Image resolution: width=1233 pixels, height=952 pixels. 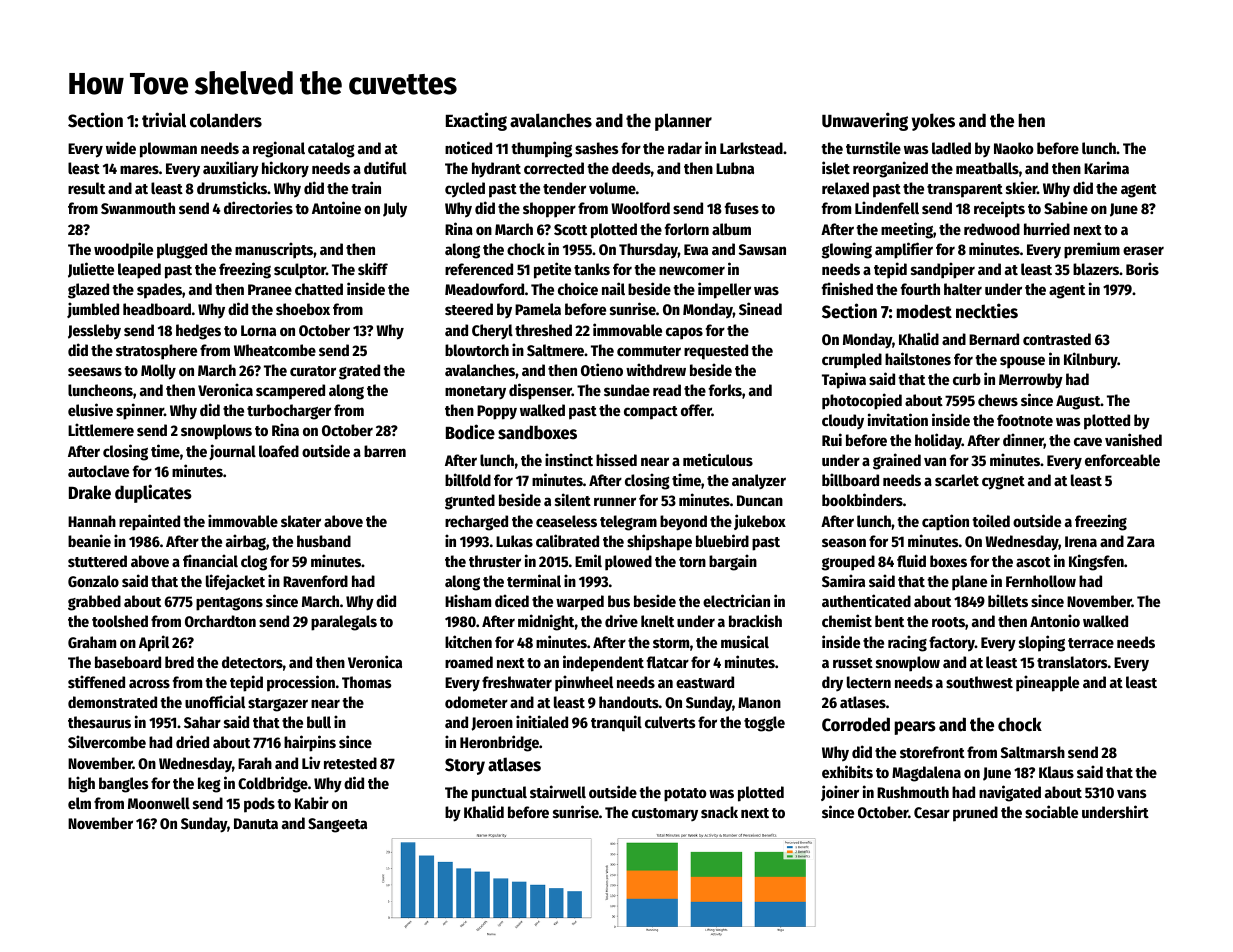 What do you see at coordinates (932, 812) in the screenshot?
I see `Cesar` at bounding box center [932, 812].
